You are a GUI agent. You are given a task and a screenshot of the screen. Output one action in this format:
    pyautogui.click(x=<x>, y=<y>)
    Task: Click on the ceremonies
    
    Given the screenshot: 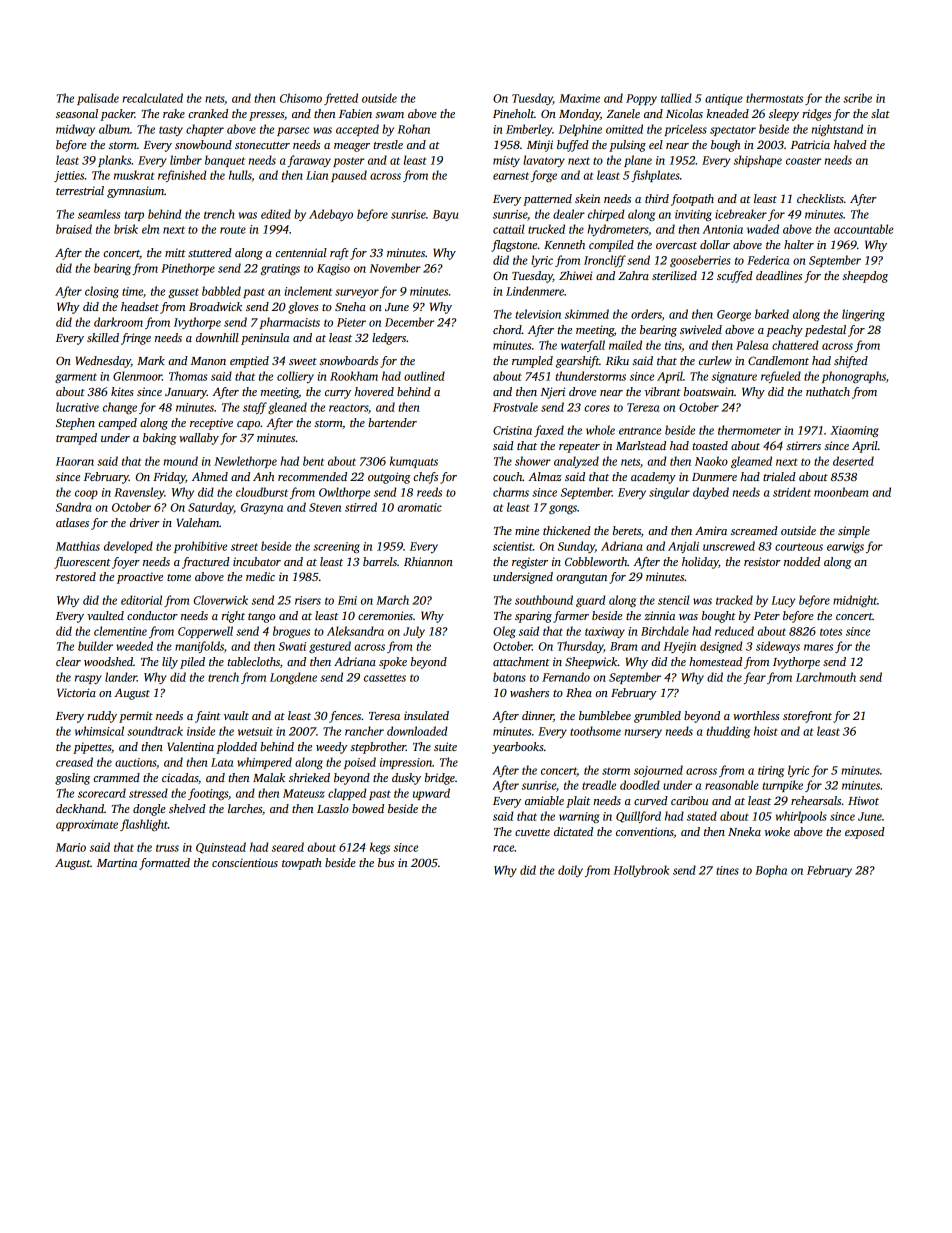 What is the action you would take?
    pyautogui.click(x=385, y=615)
